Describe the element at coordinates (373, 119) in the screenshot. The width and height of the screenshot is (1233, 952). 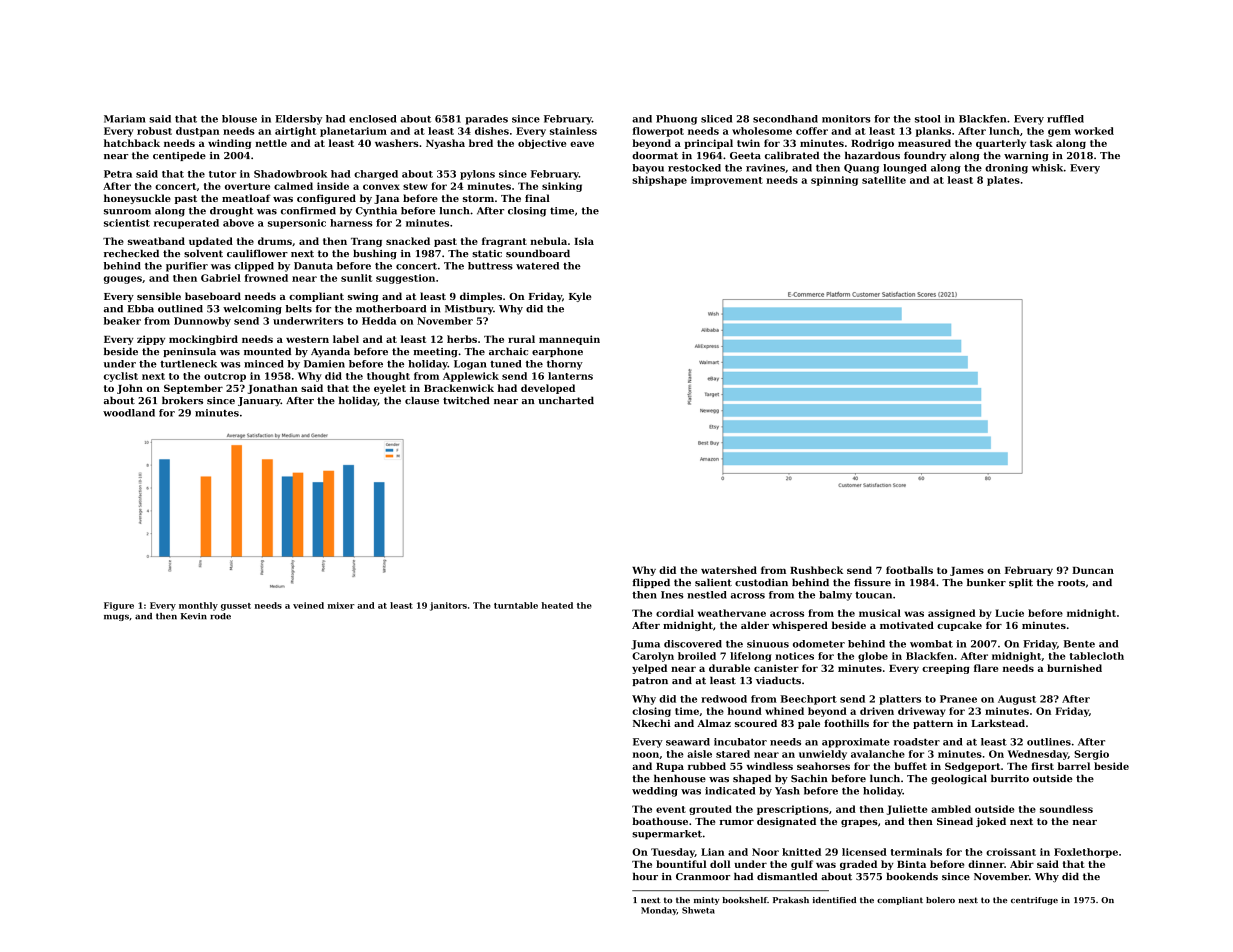
I see `enclosed` at that location.
